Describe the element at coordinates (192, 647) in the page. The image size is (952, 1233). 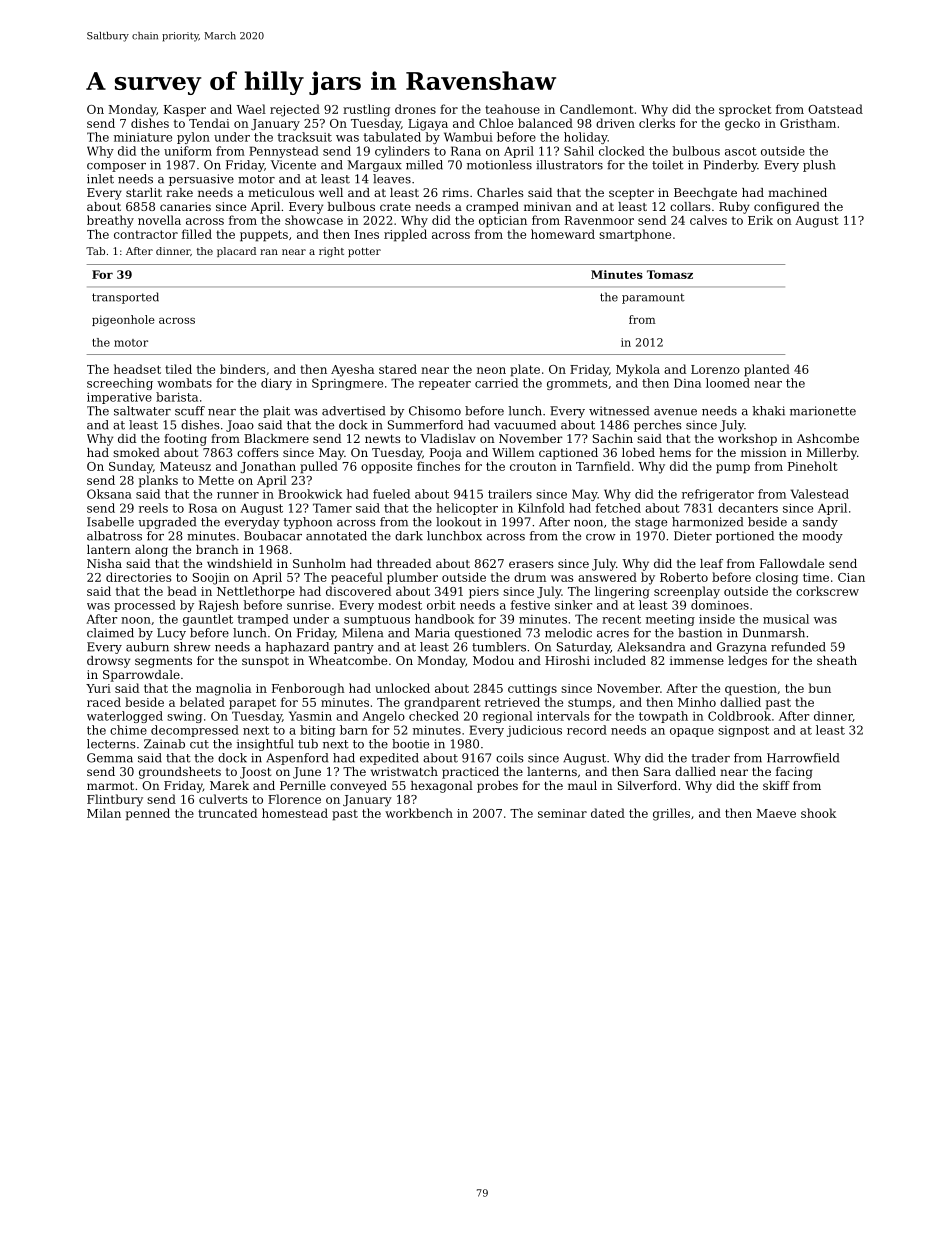
I see `shrew` at that location.
